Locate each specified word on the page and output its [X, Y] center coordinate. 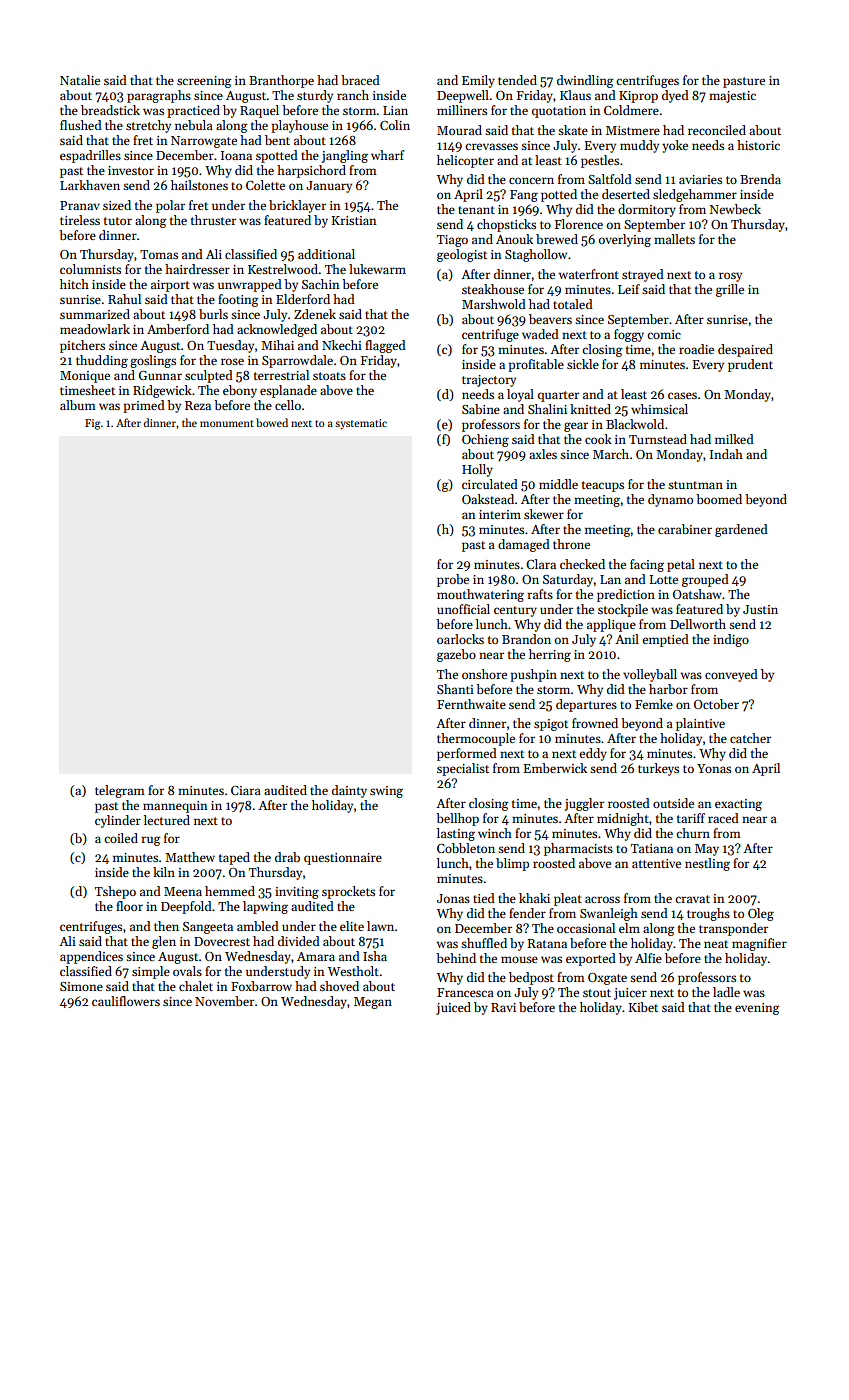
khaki [534, 898]
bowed [272, 422]
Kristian [354, 220]
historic [758, 145]
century [515, 611]
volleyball [650, 675]
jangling [345, 156]
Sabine [481, 409]
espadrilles [90, 156]
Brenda [760, 179]
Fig [93, 424]
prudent [750, 365]
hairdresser [197, 269]
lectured [167, 820]
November [224, 1001]
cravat [692, 899]
